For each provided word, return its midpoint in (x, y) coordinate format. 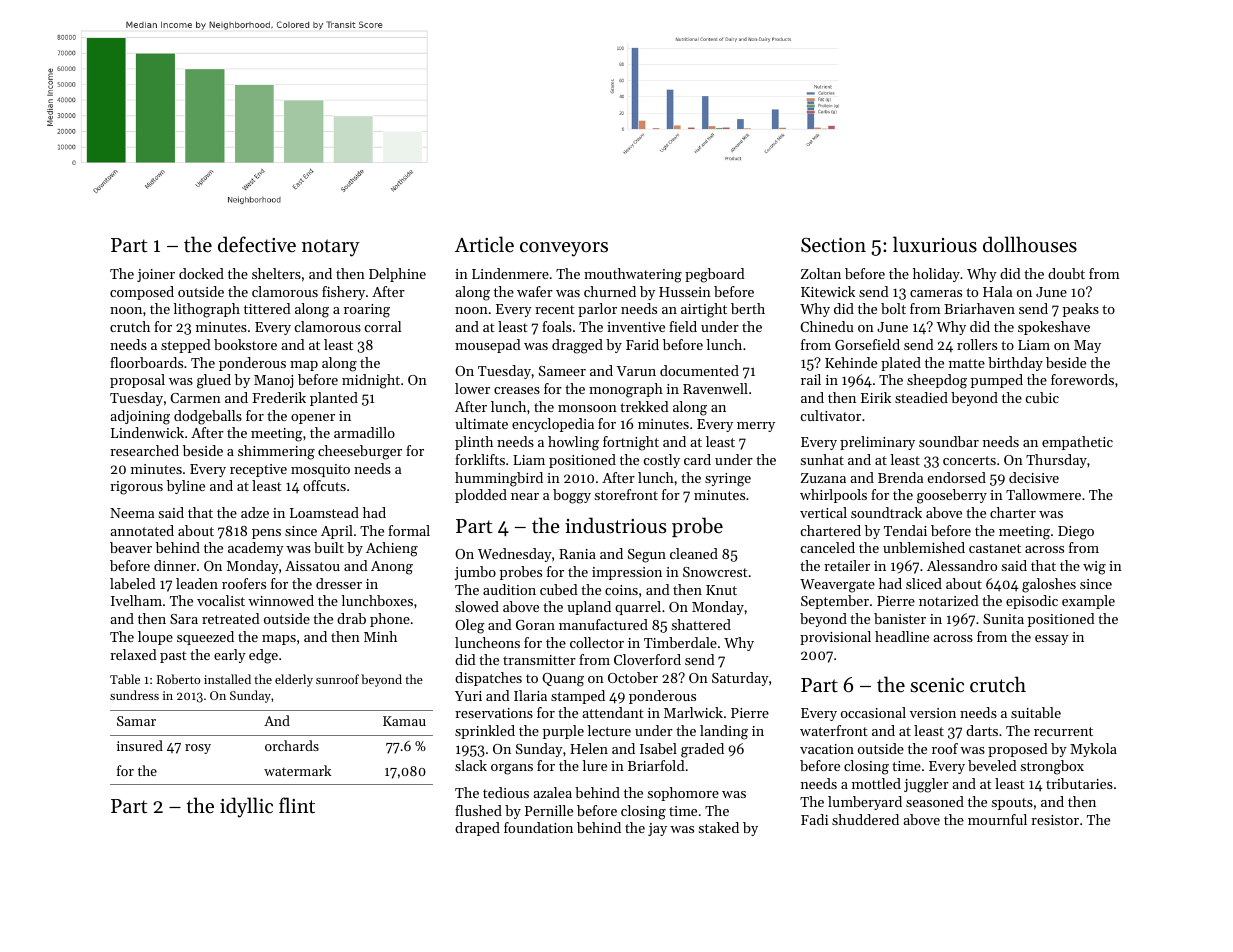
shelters (276, 273)
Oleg (470, 626)
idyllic (246, 807)
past (173, 657)
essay (1052, 640)
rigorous (136, 488)
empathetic (1077, 443)
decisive (1034, 477)
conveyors (564, 249)
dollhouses (1030, 244)
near (525, 496)
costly (662, 461)
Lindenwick (147, 432)
